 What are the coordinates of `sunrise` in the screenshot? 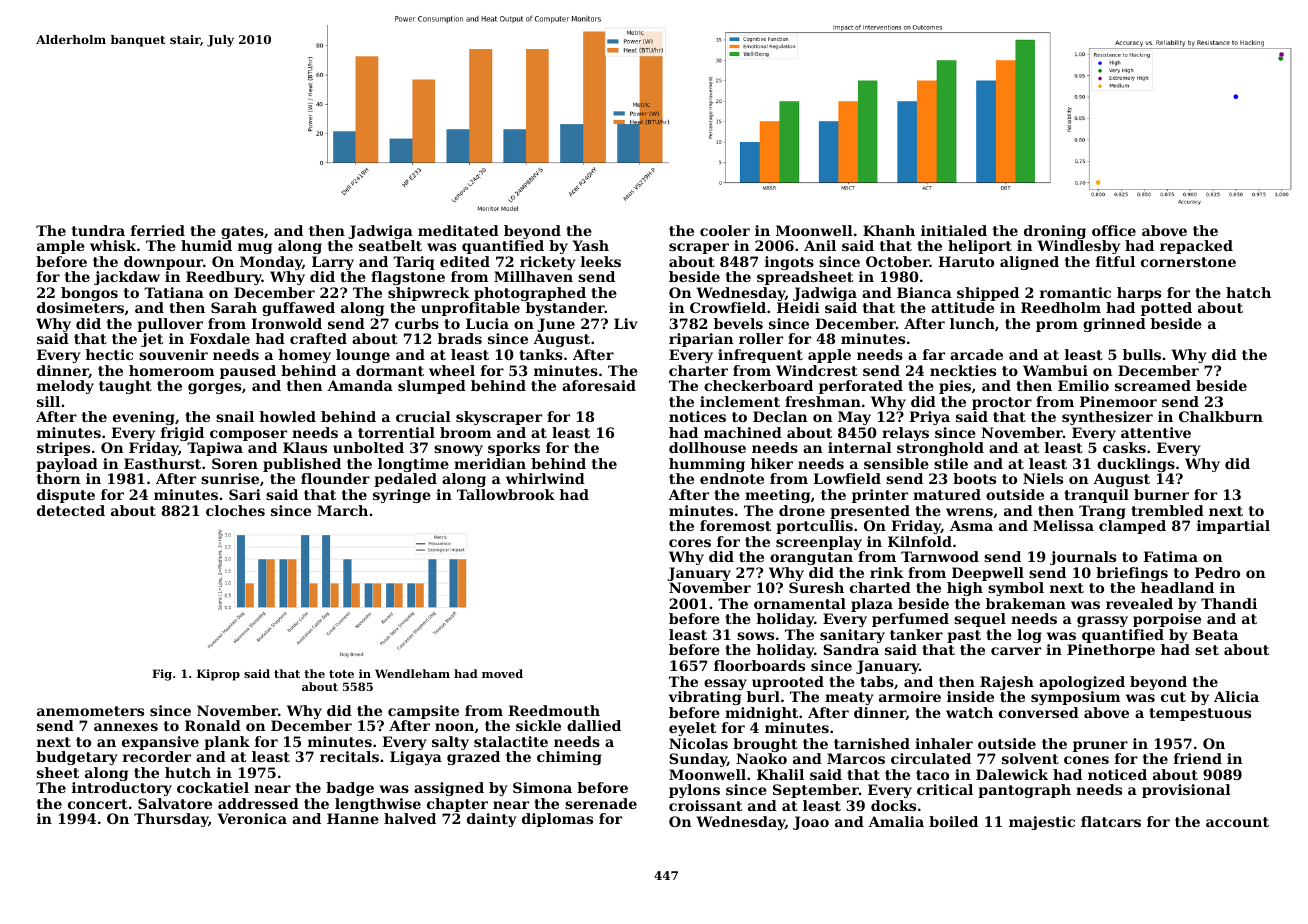 It's located at (230, 478).
